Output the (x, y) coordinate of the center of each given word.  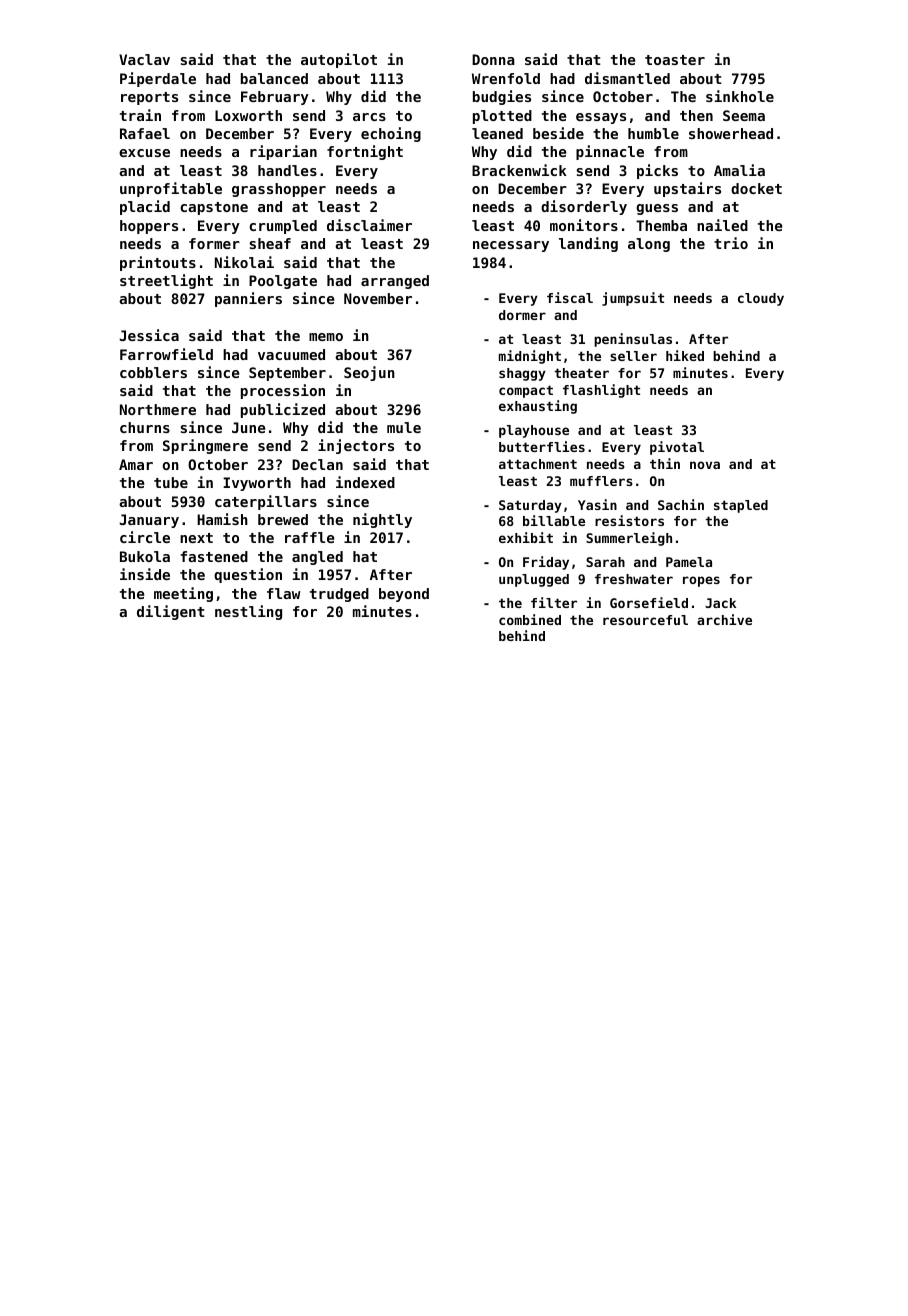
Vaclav (144, 59)
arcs (369, 117)
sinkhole (740, 96)
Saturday (530, 506)
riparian (283, 152)
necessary (511, 246)
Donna (493, 59)
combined (530, 619)
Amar (136, 464)
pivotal (677, 448)
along (649, 245)
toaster (675, 60)
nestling (248, 612)
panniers (248, 299)
